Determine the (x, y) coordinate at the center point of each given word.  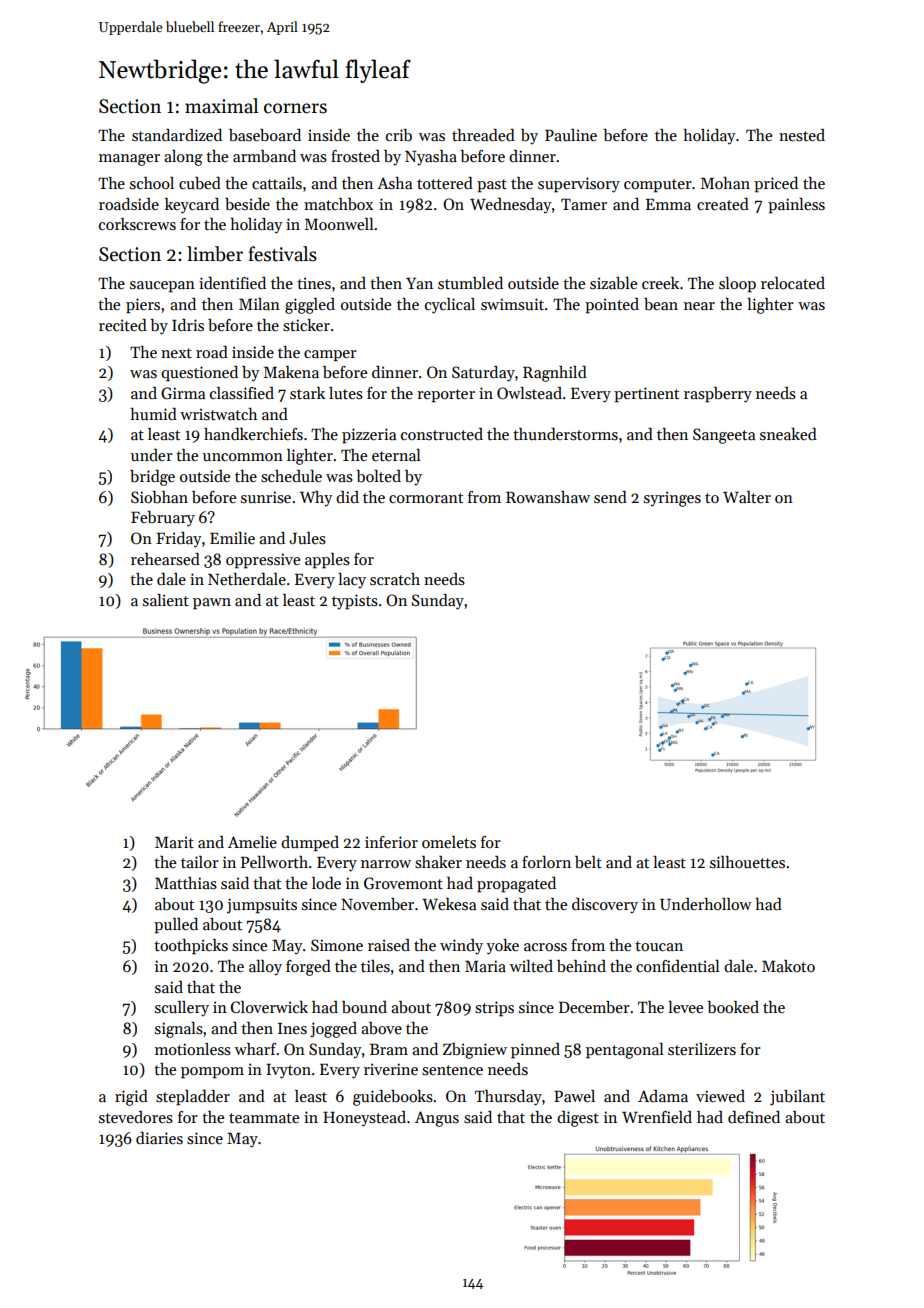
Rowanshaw (548, 497)
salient (166, 600)
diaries (159, 1138)
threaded (483, 135)
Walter (747, 497)
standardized (177, 135)
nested (802, 135)
